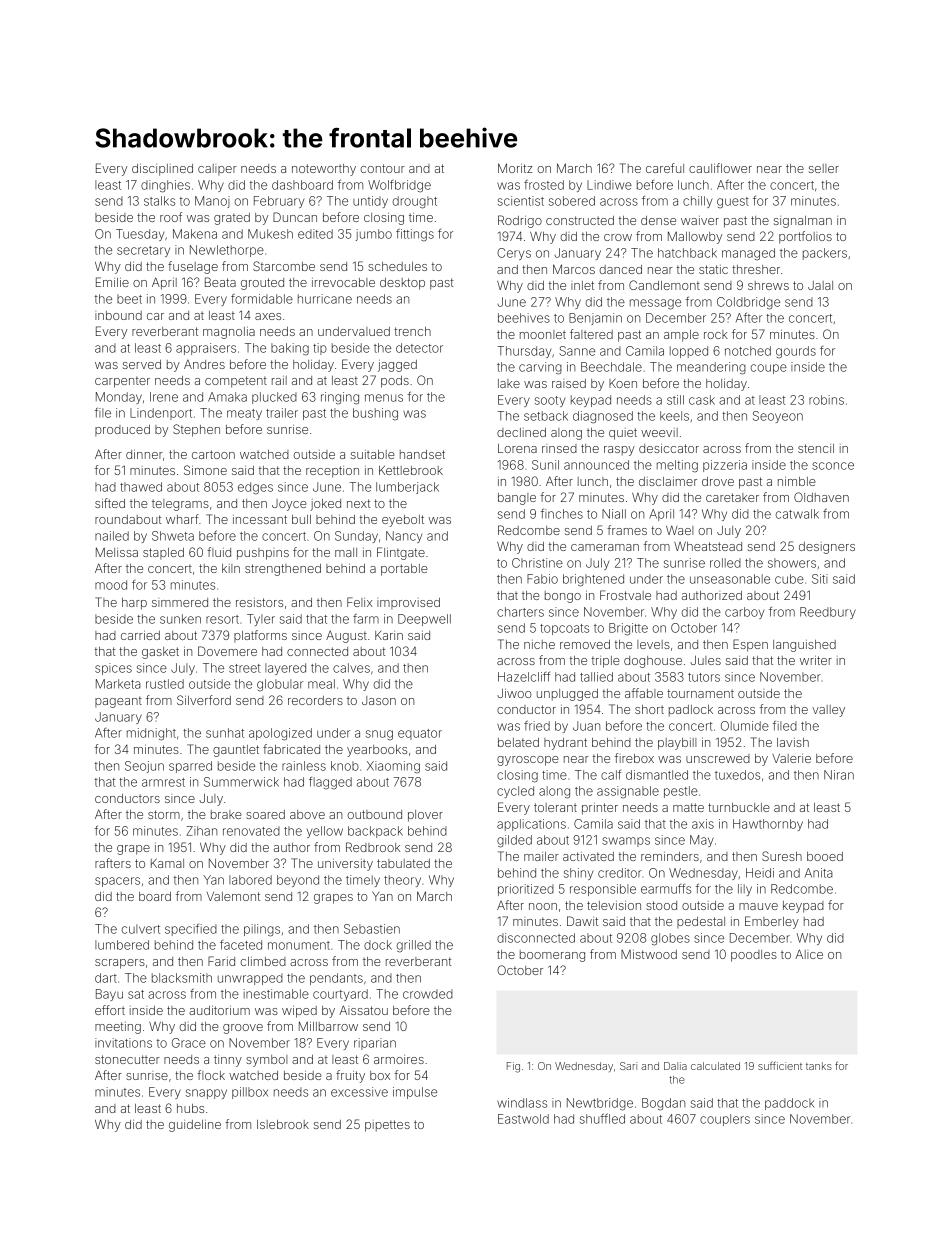 Image resolution: width=952 pixels, height=1233 pixels. Describe the element at coordinates (552, 956) in the document. I see `boomerang` at that location.
